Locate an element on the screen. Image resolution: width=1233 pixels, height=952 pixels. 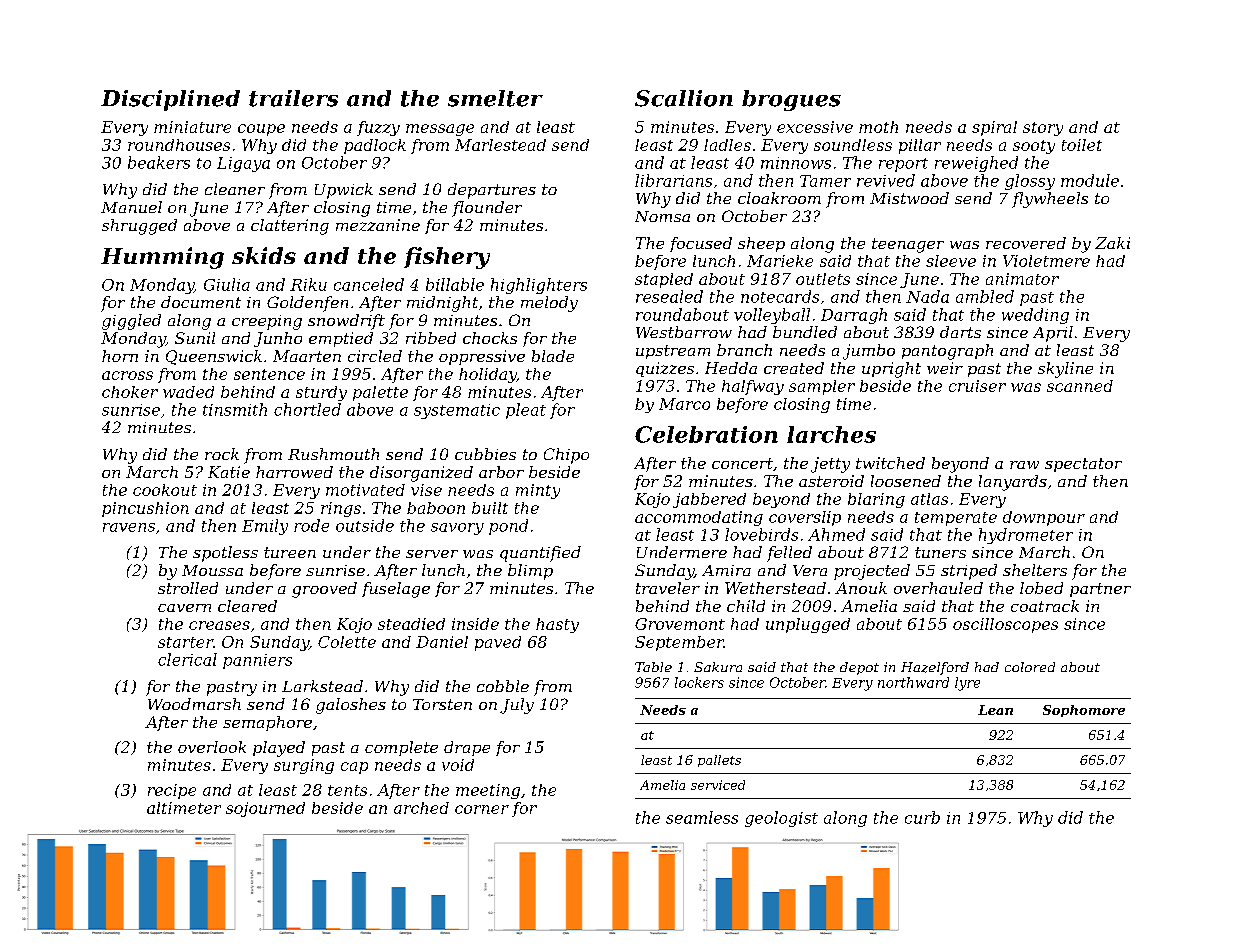
Disciplined is located at coordinates (170, 100).
